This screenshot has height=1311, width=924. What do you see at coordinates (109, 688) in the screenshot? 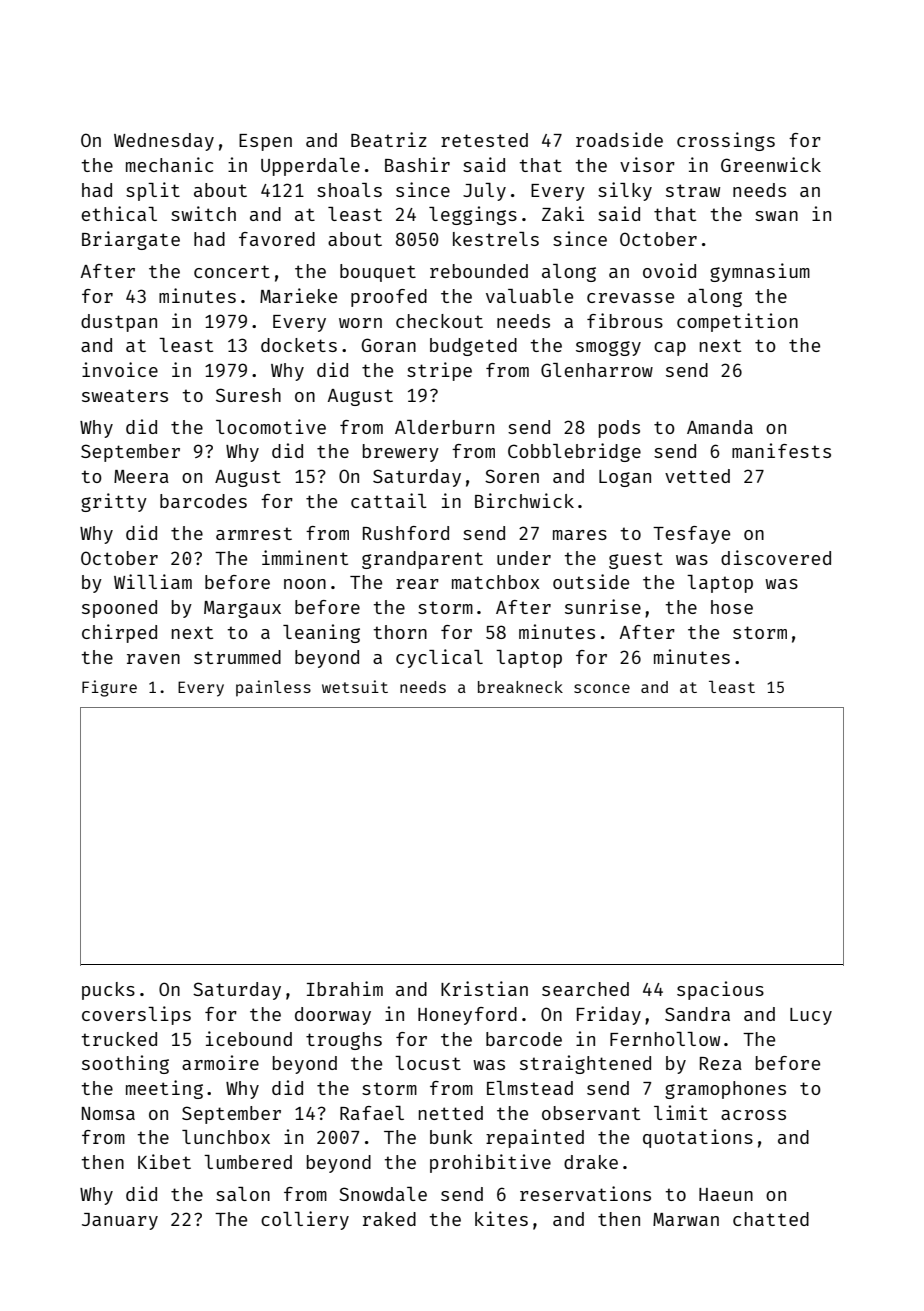
I see `Figure` at bounding box center [109, 688].
